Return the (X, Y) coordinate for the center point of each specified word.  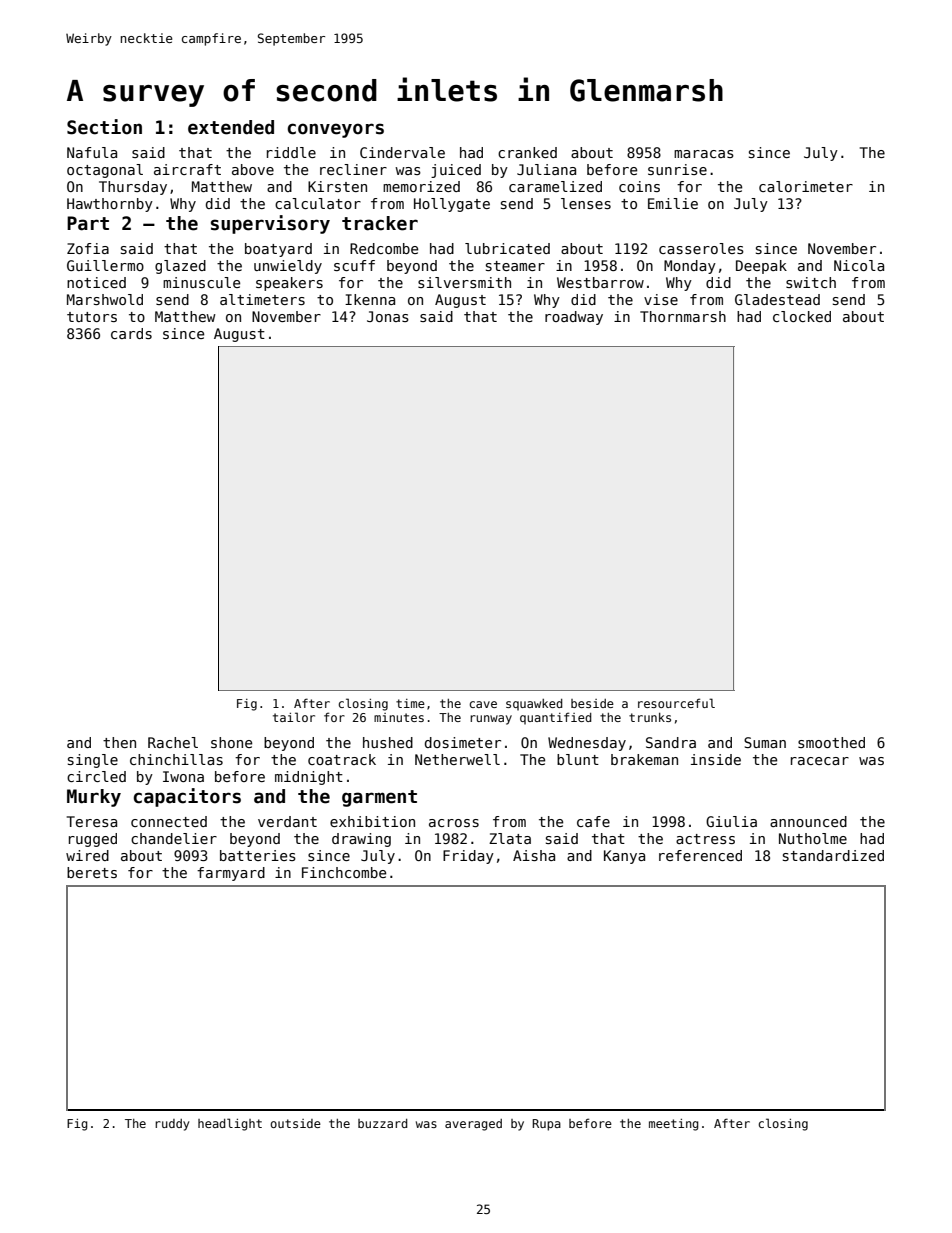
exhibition (372, 821)
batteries (258, 855)
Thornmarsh (683, 316)
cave (483, 704)
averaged (473, 1125)
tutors (92, 317)
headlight (230, 1124)
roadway (574, 318)
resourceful (676, 703)
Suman (765, 742)
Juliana (546, 169)
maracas (704, 154)
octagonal (105, 171)
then (119, 742)
